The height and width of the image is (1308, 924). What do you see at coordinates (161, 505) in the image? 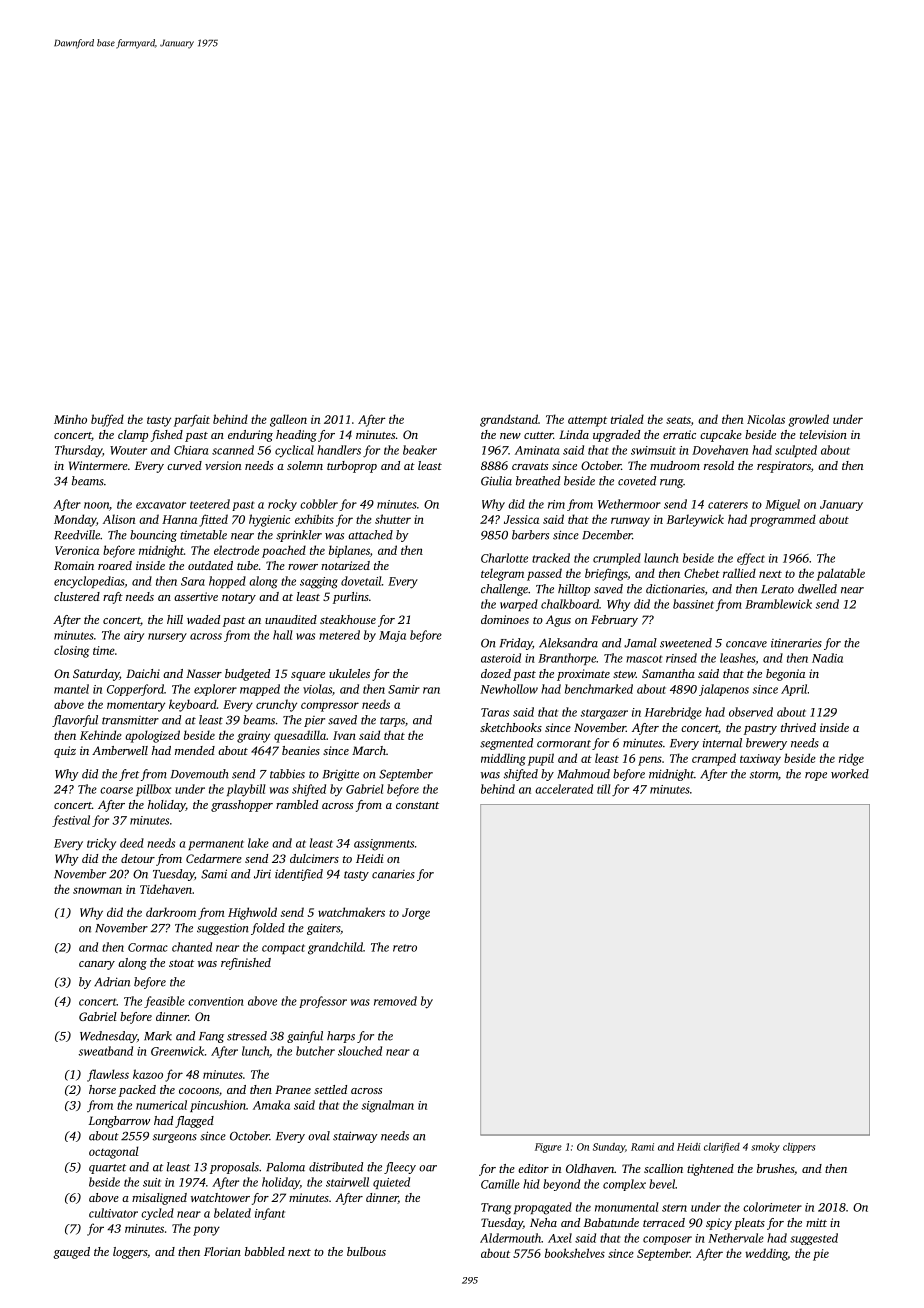
I see `excavator` at bounding box center [161, 505].
